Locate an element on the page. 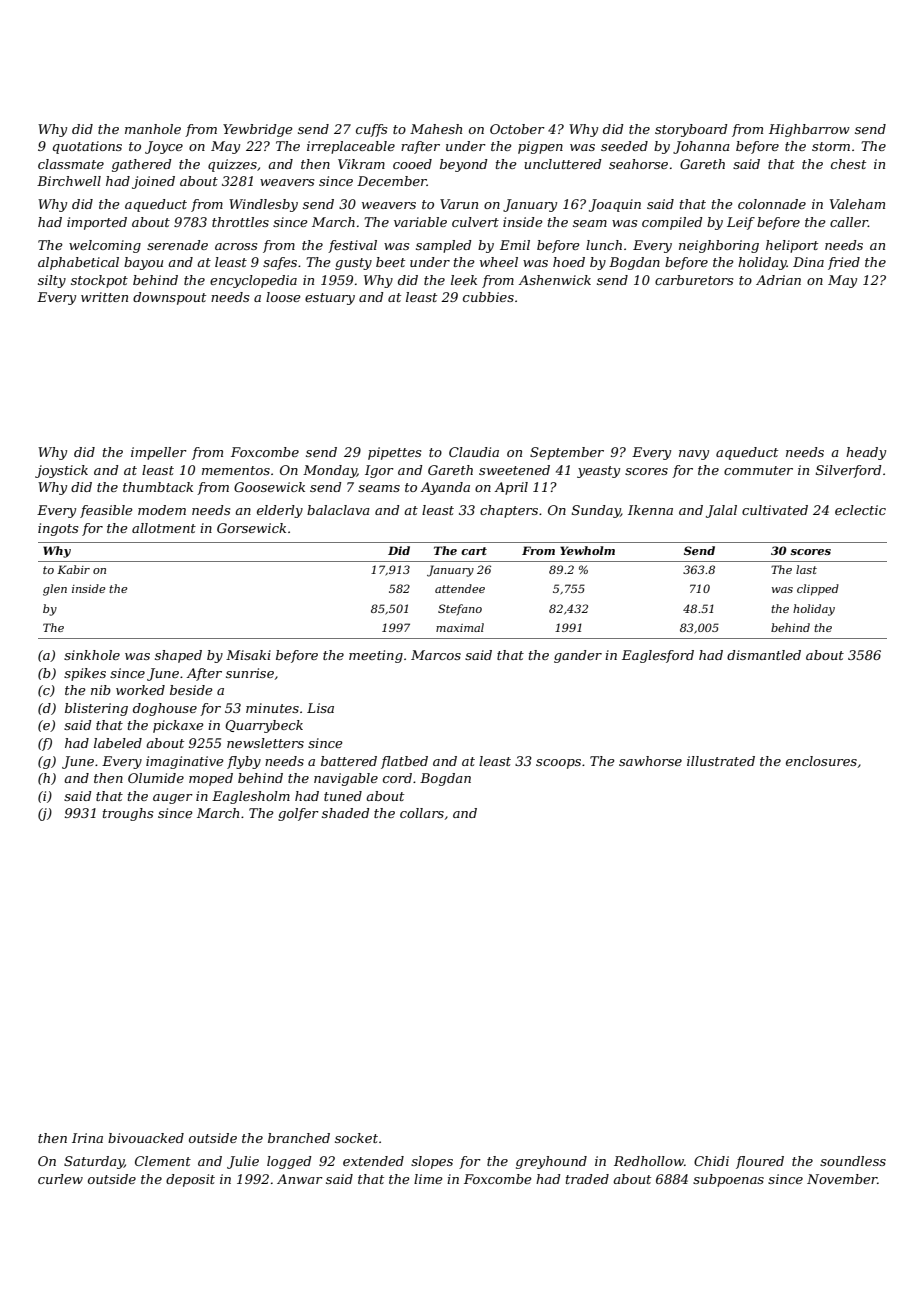 The height and width of the document is (1308, 924). curlew is located at coordinates (60, 1179).
